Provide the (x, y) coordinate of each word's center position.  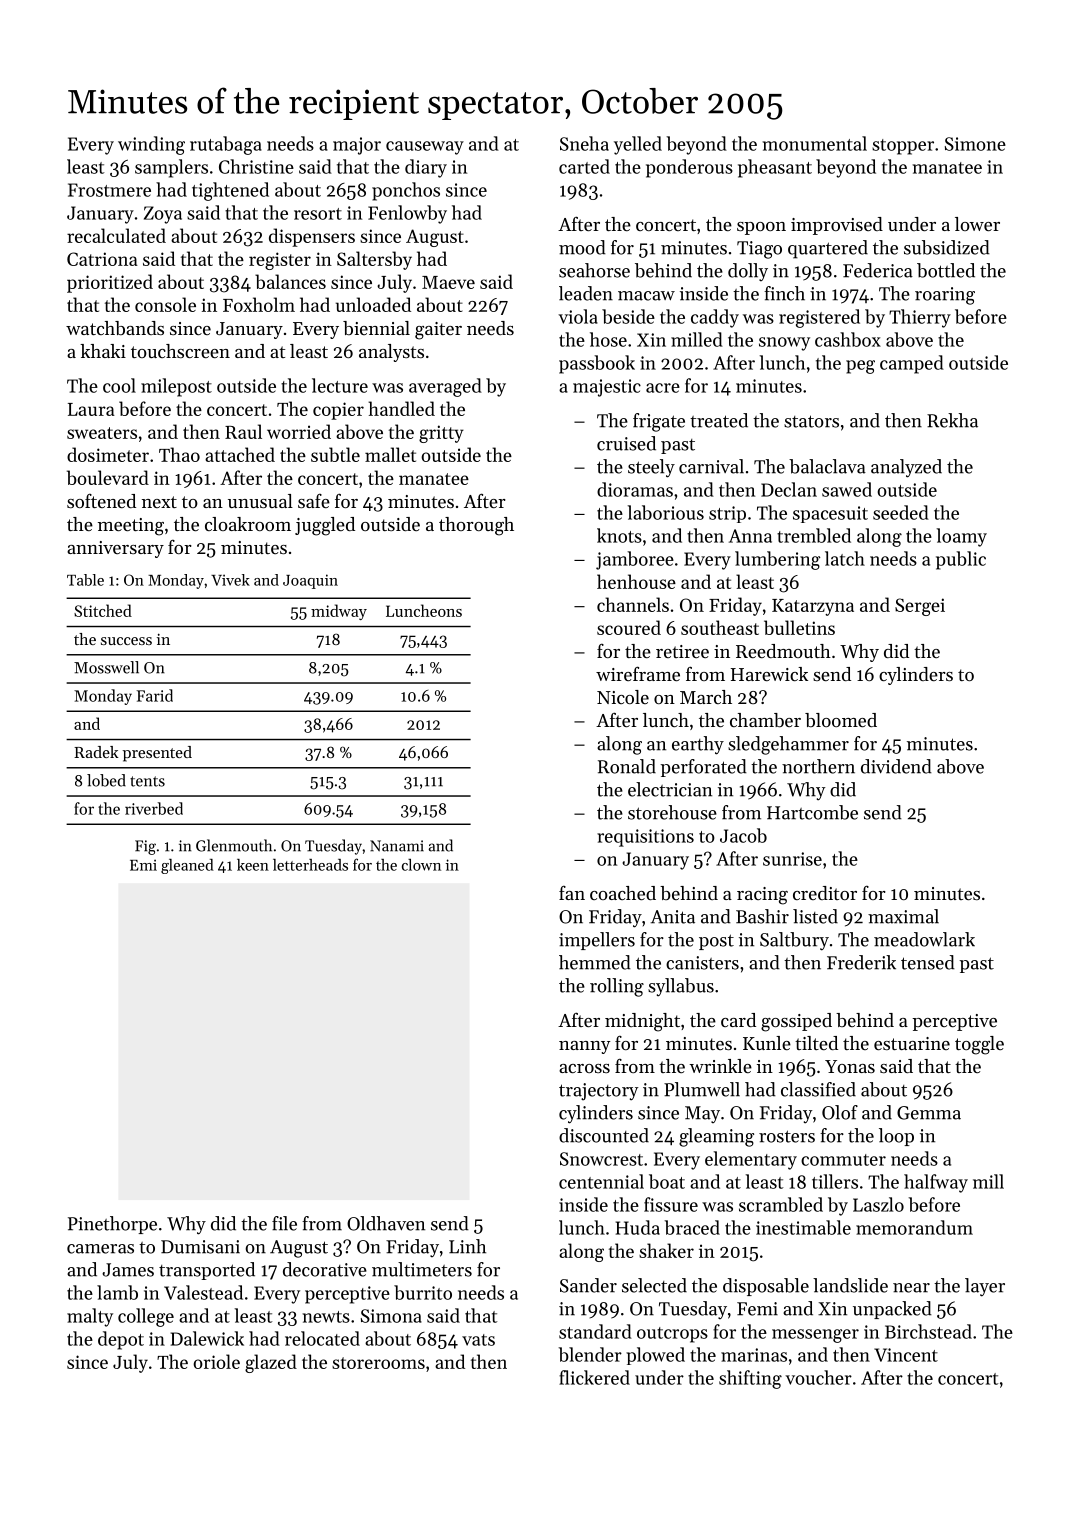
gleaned (187, 866)
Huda (638, 1227)
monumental (815, 143)
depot (121, 1340)
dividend (896, 766)
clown (421, 865)
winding (151, 145)
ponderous (689, 168)
